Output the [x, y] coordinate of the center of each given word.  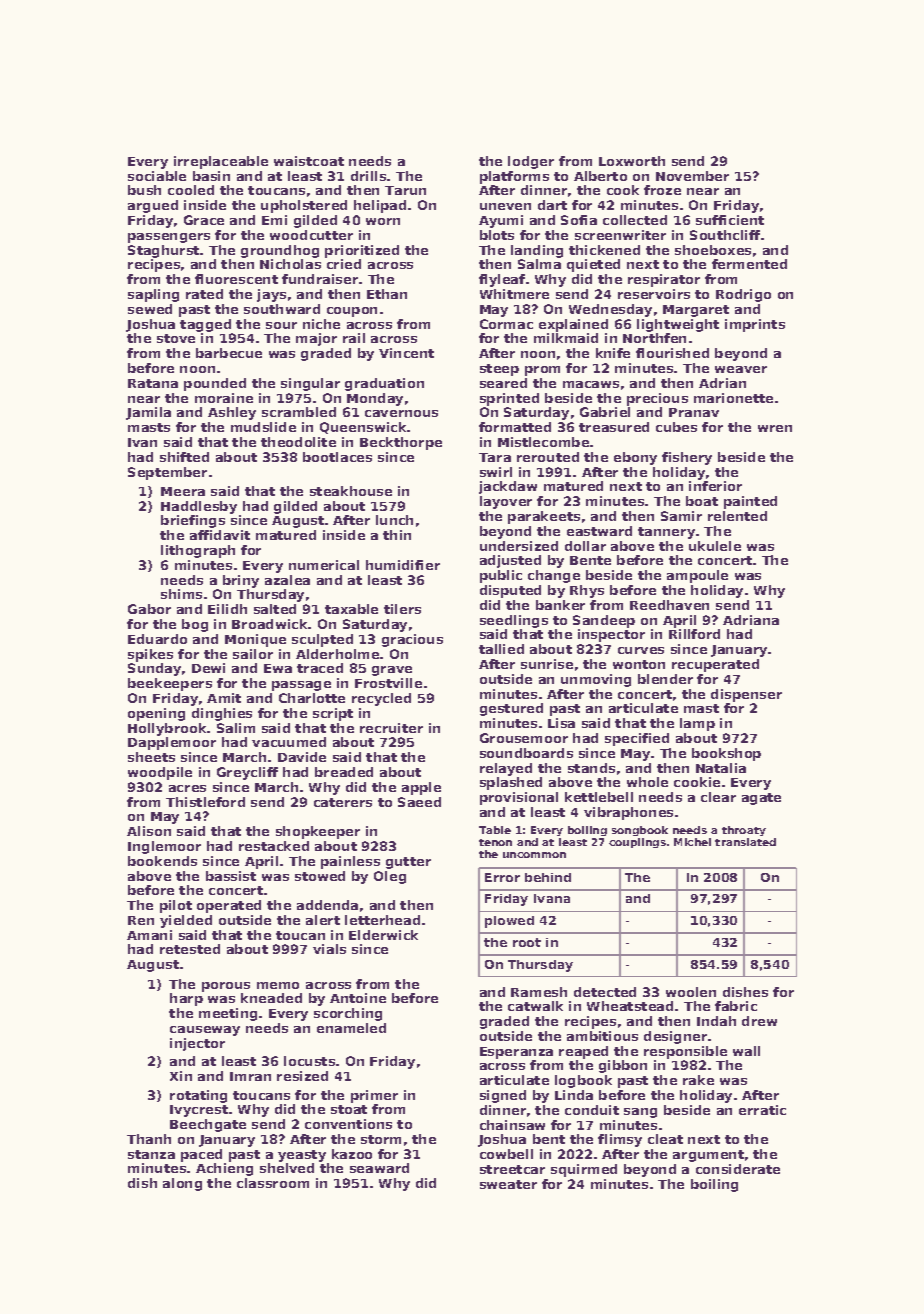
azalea [287, 580]
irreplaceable [221, 162]
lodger [531, 162]
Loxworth [632, 161]
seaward [379, 1168]
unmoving [596, 680]
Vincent [406, 353]
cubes [676, 427]
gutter [408, 863]
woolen [691, 992]
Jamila [148, 413]
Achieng [224, 1169]
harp [186, 999]
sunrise [547, 664]
